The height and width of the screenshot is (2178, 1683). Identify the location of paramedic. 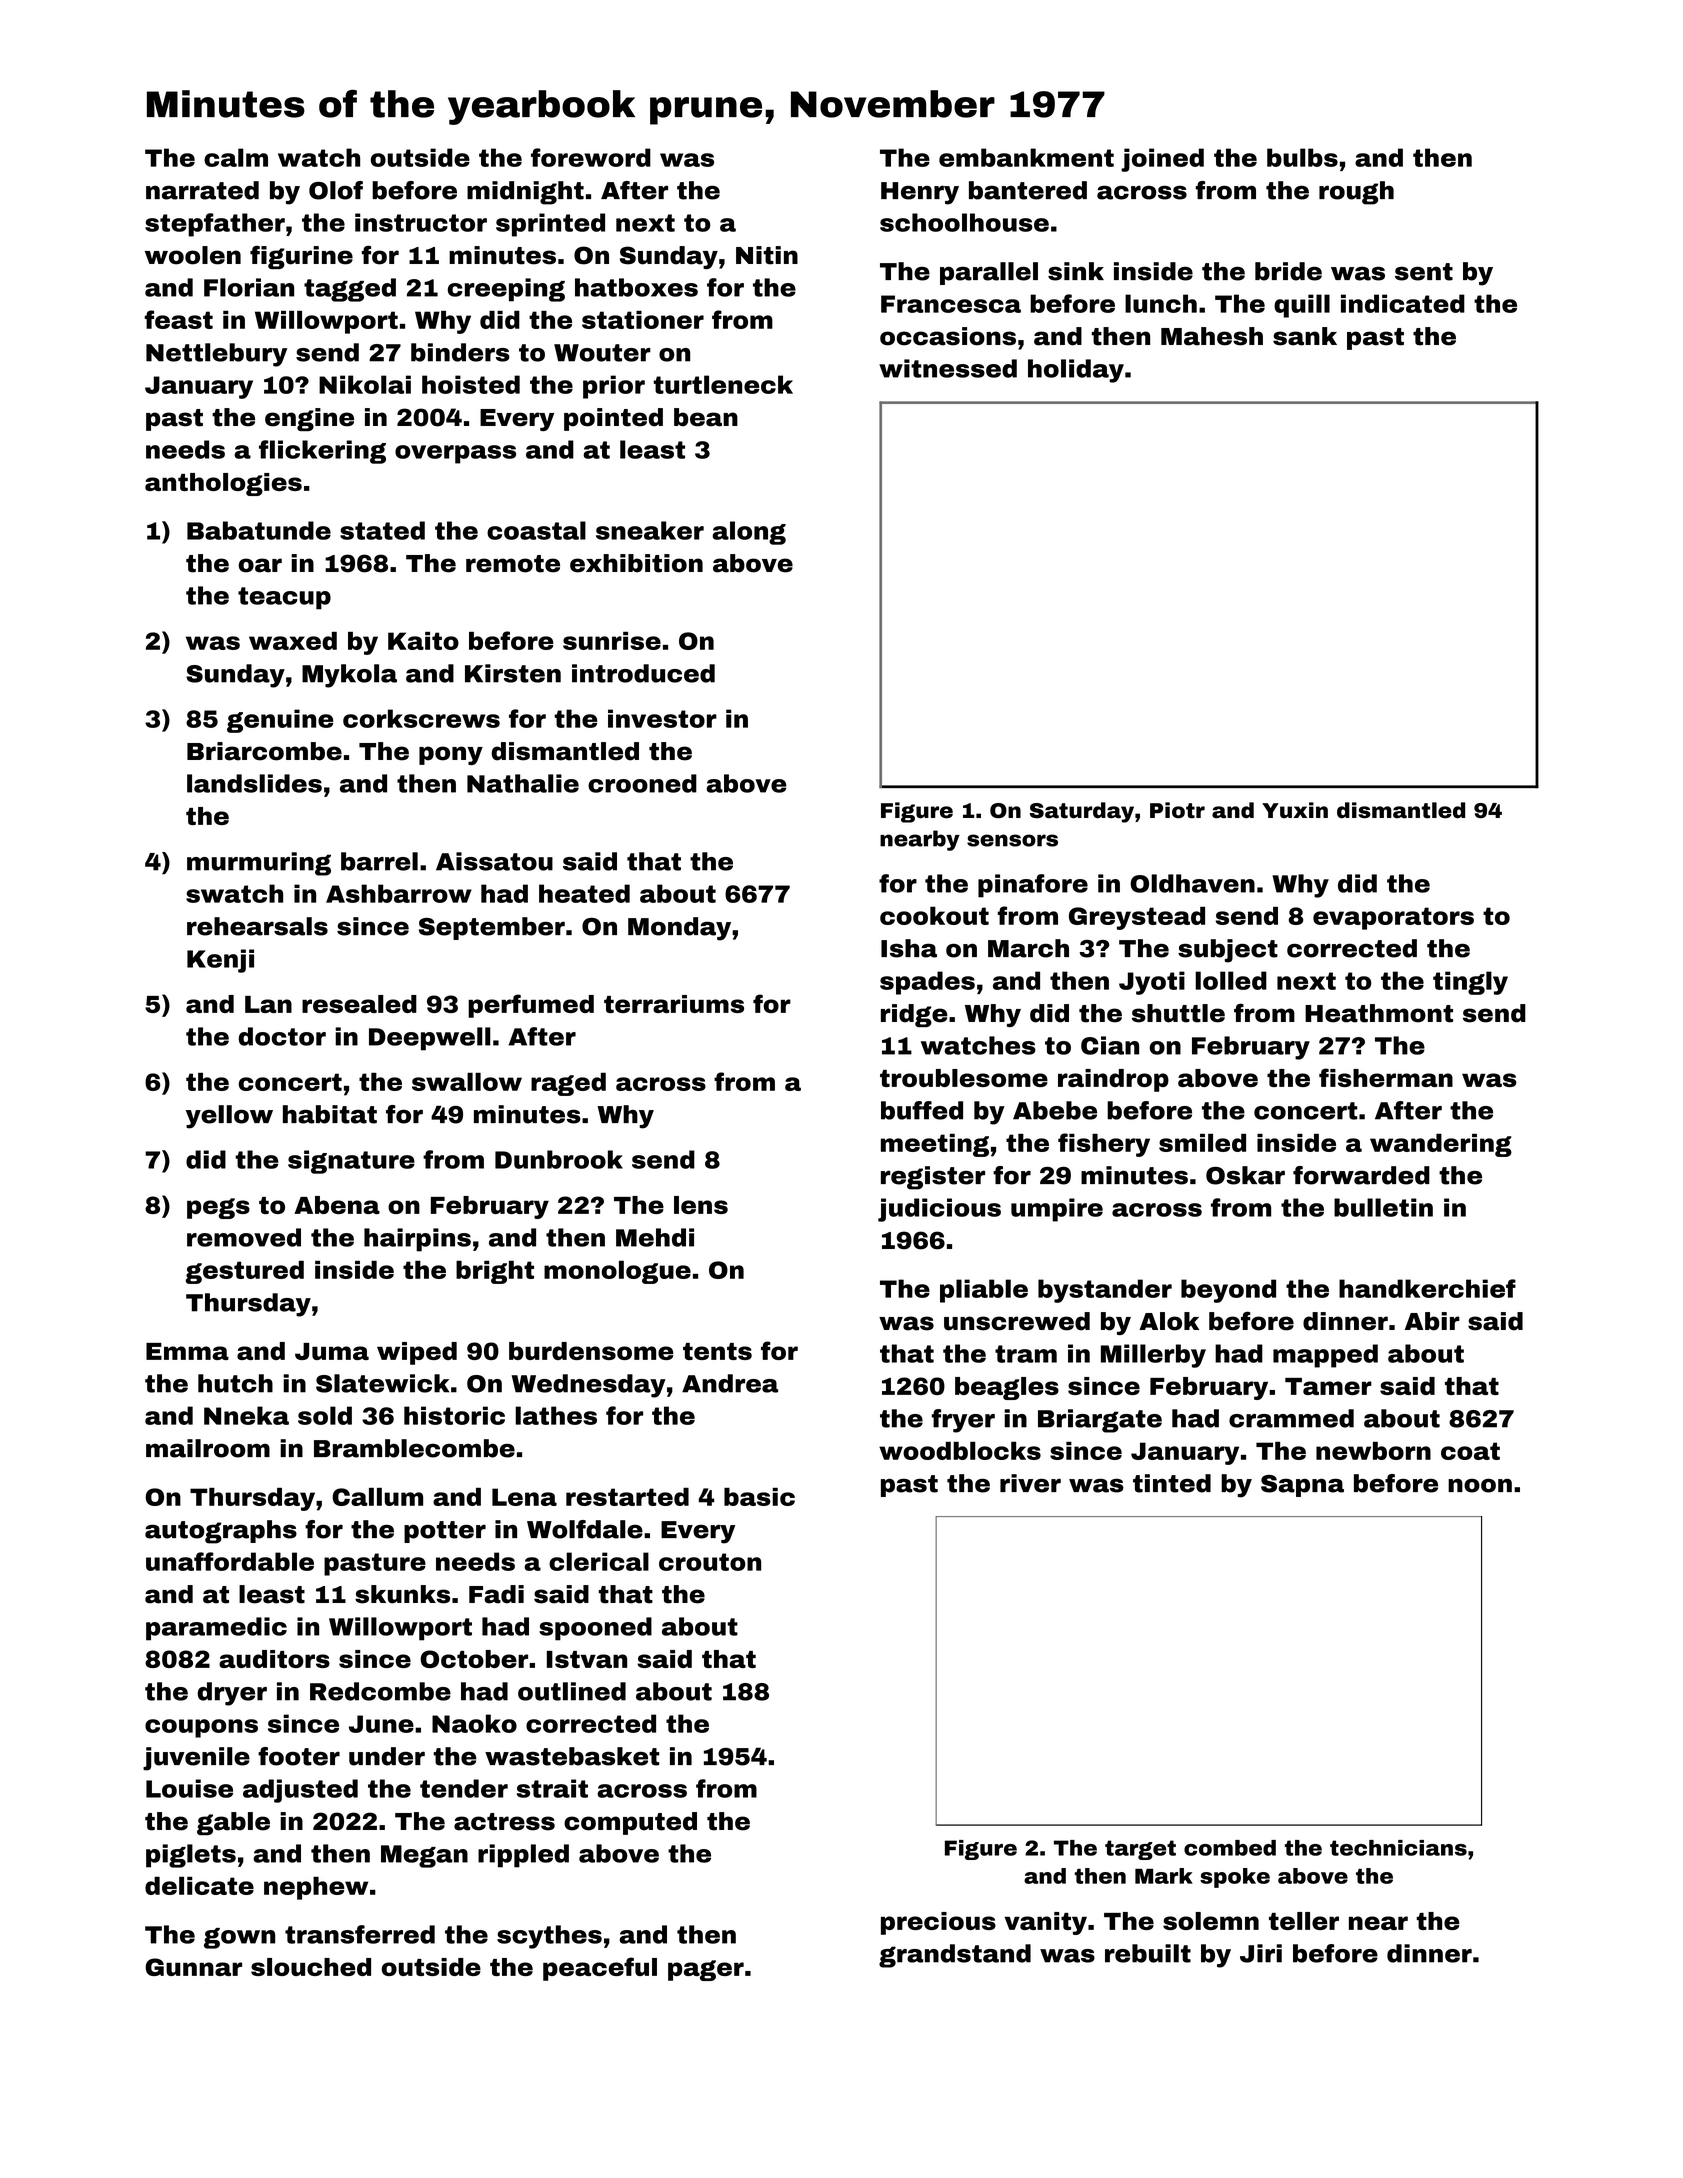
(216, 1629).
